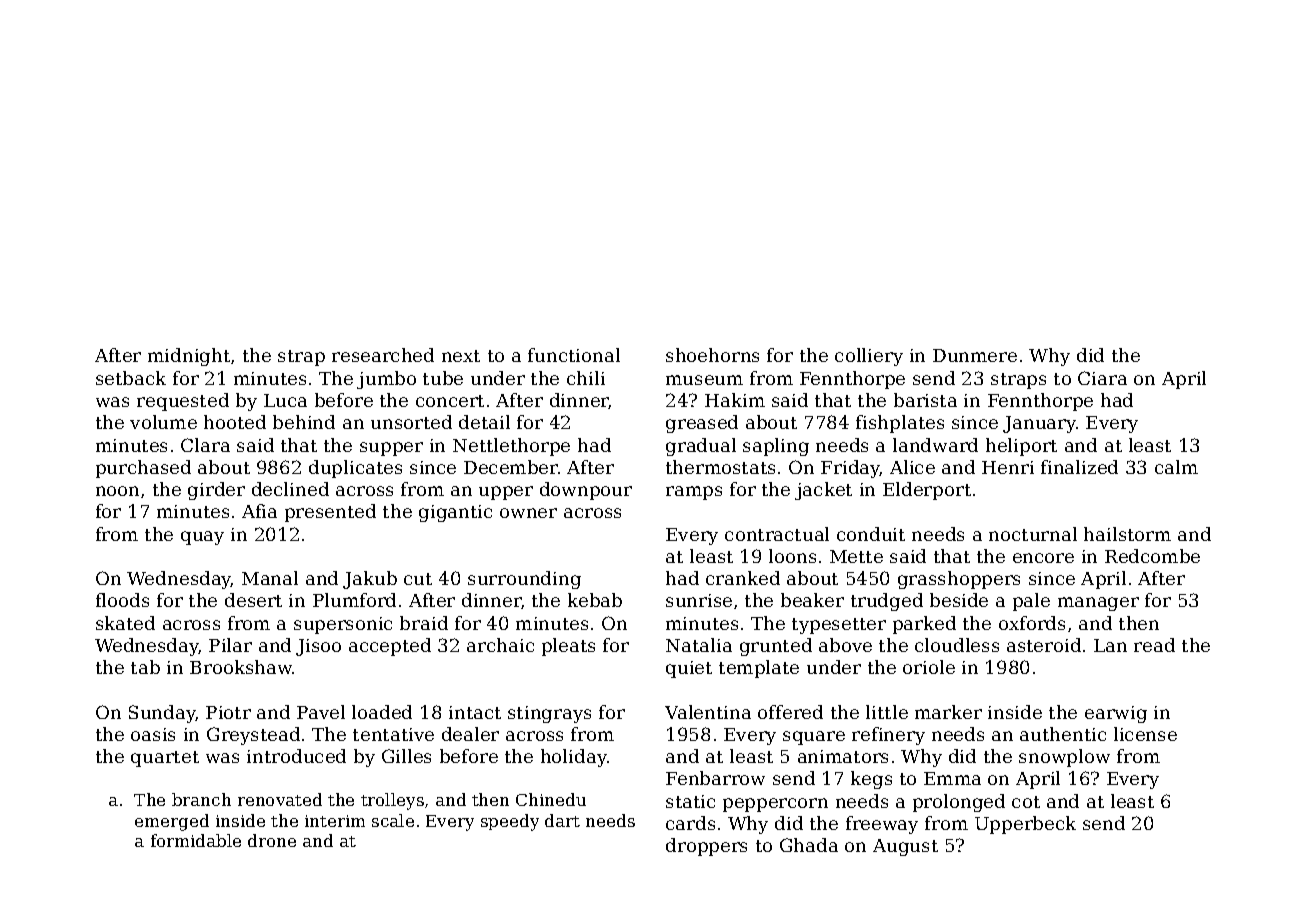 The height and width of the screenshot is (924, 1308). Describe the element at coordinates (172, 822) in the screenshot. I see `emerged` at that location.
